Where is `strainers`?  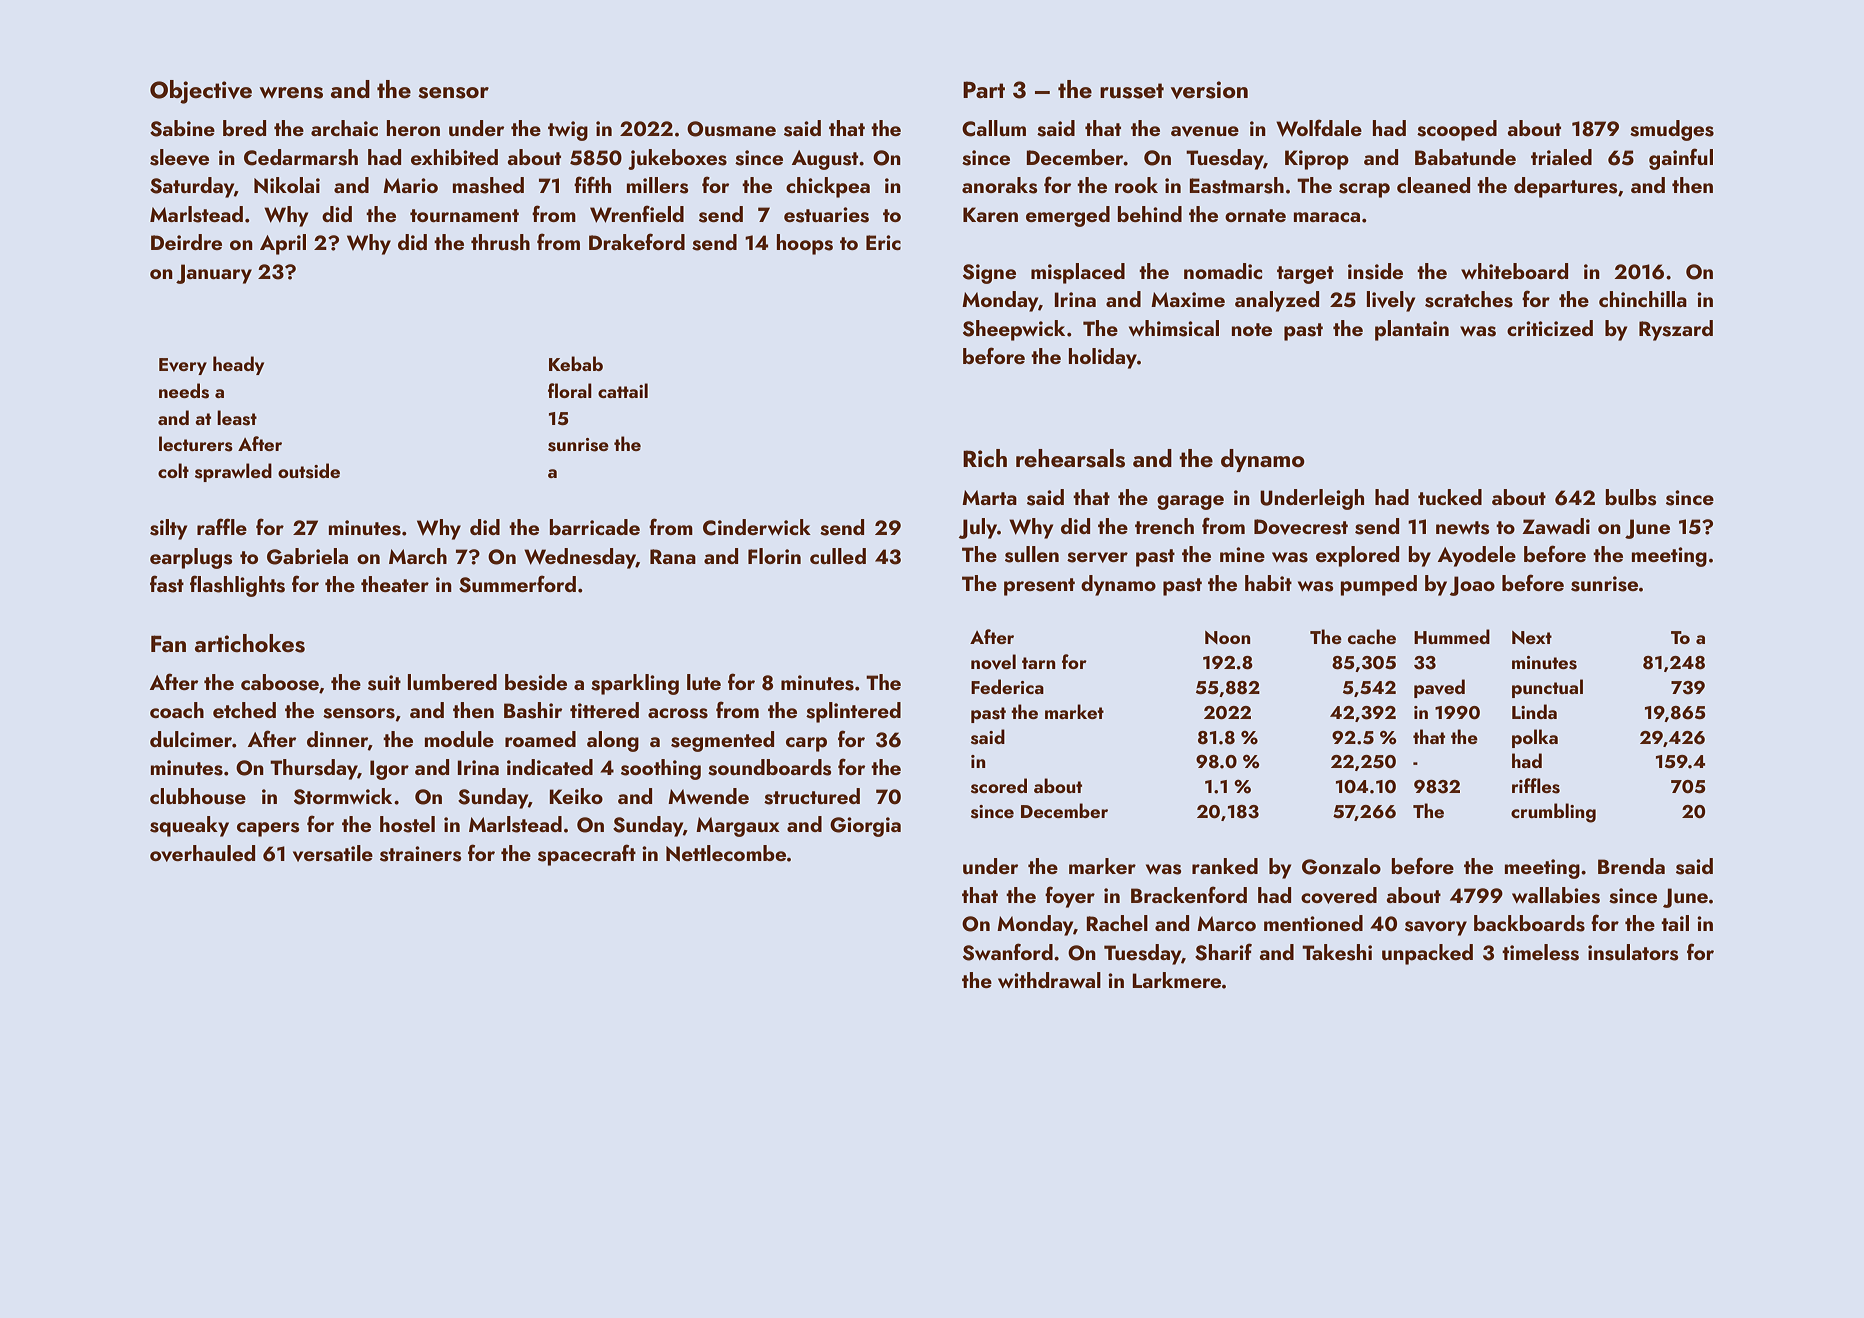
strainers is located at coordinates (421, 854).
